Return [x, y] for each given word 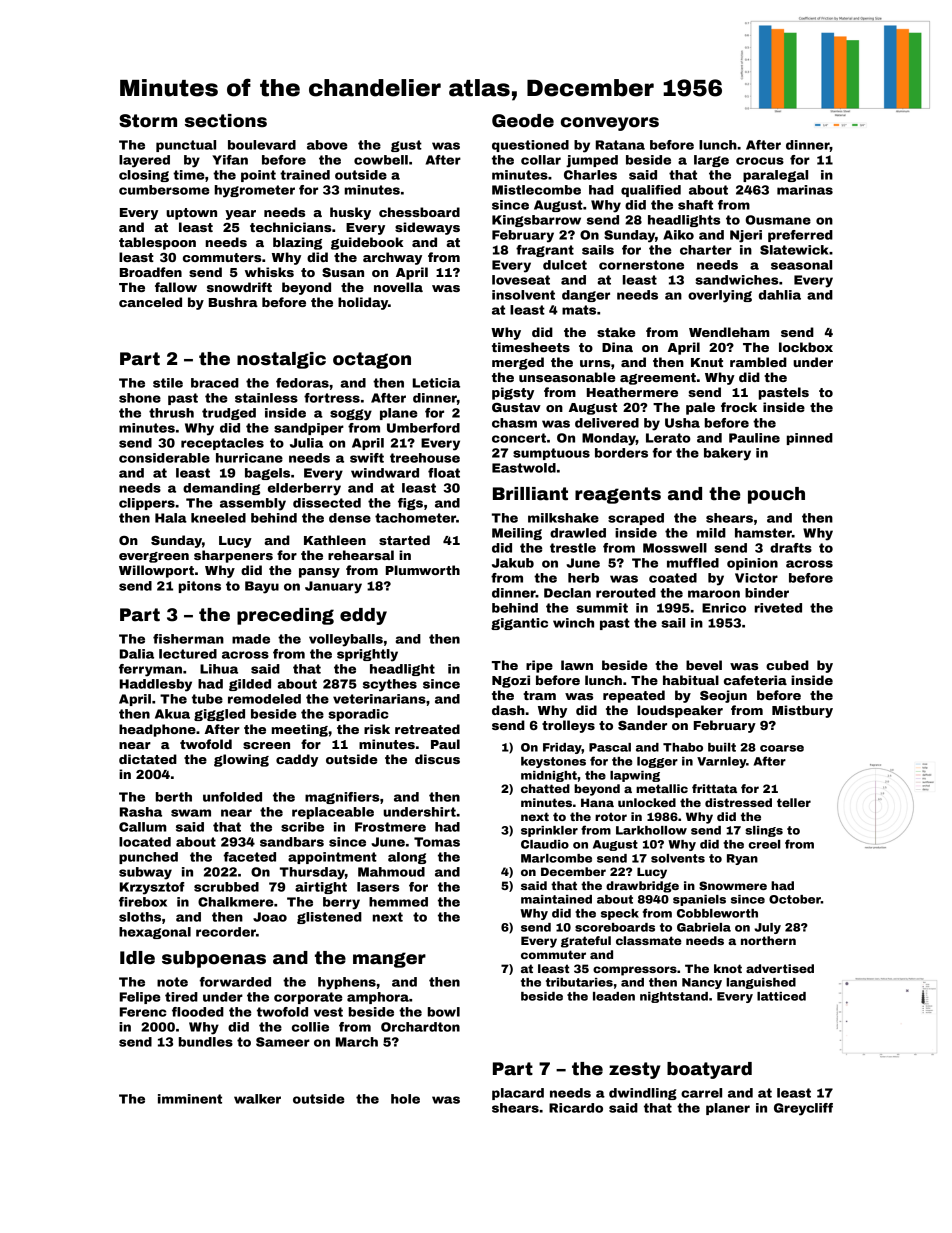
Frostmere [390, 827]
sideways [427, 228]
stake [616, 332]
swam [191, 813]
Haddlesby [156, 685]
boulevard [262, 145]
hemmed [398, 902]
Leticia [436, 383]
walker [257, 1099]
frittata [714, 788]
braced [215, 383]
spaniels [699, 900]
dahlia [780, 295]
